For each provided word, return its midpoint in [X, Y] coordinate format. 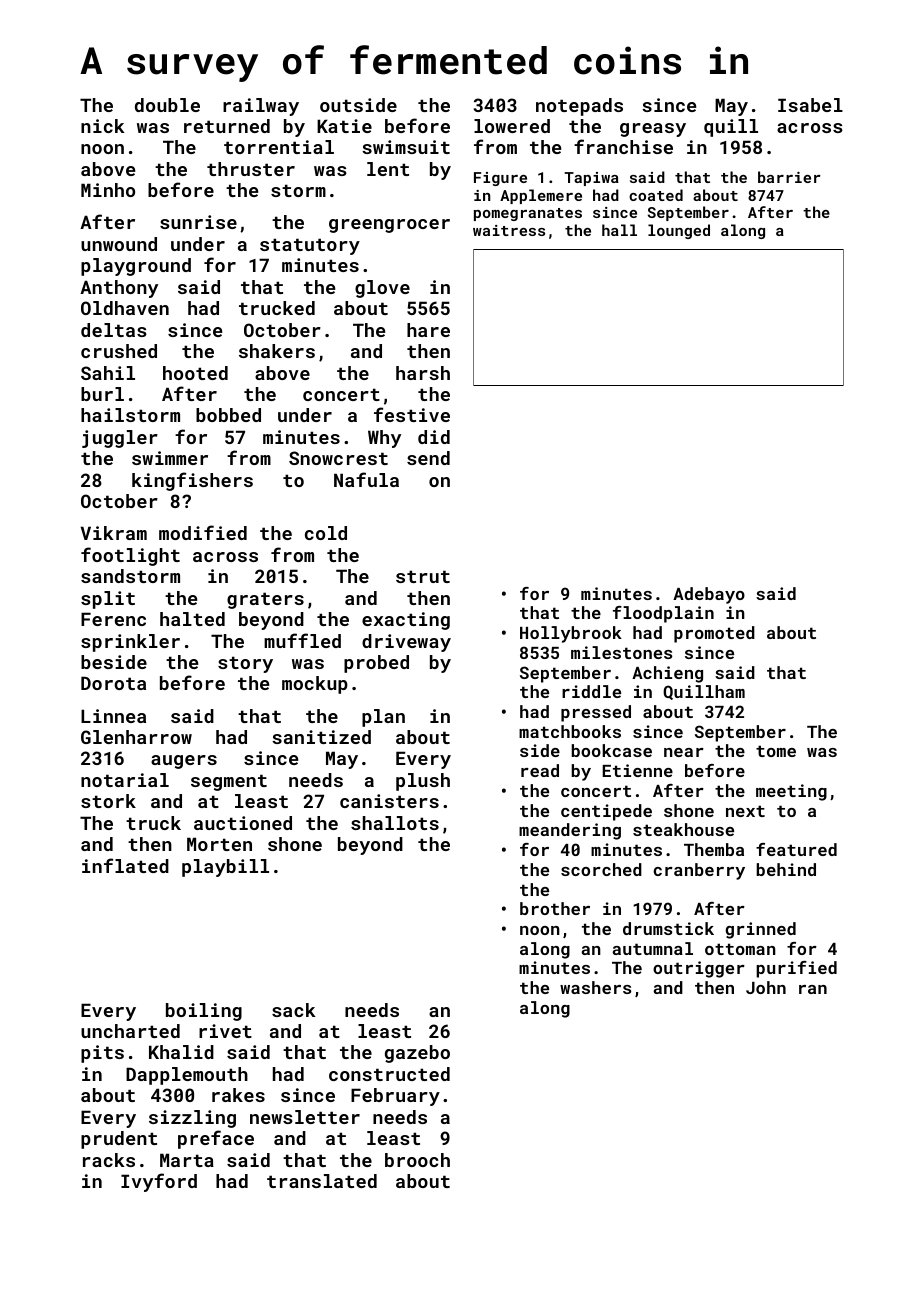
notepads [579, 107]
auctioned [243, 823]
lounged [679, 231]
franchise [623, 146]
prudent [119, 1140]
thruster [251, 169]
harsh [423, 373]
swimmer [170, 458]
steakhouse [683, 829]
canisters [389, 801]
